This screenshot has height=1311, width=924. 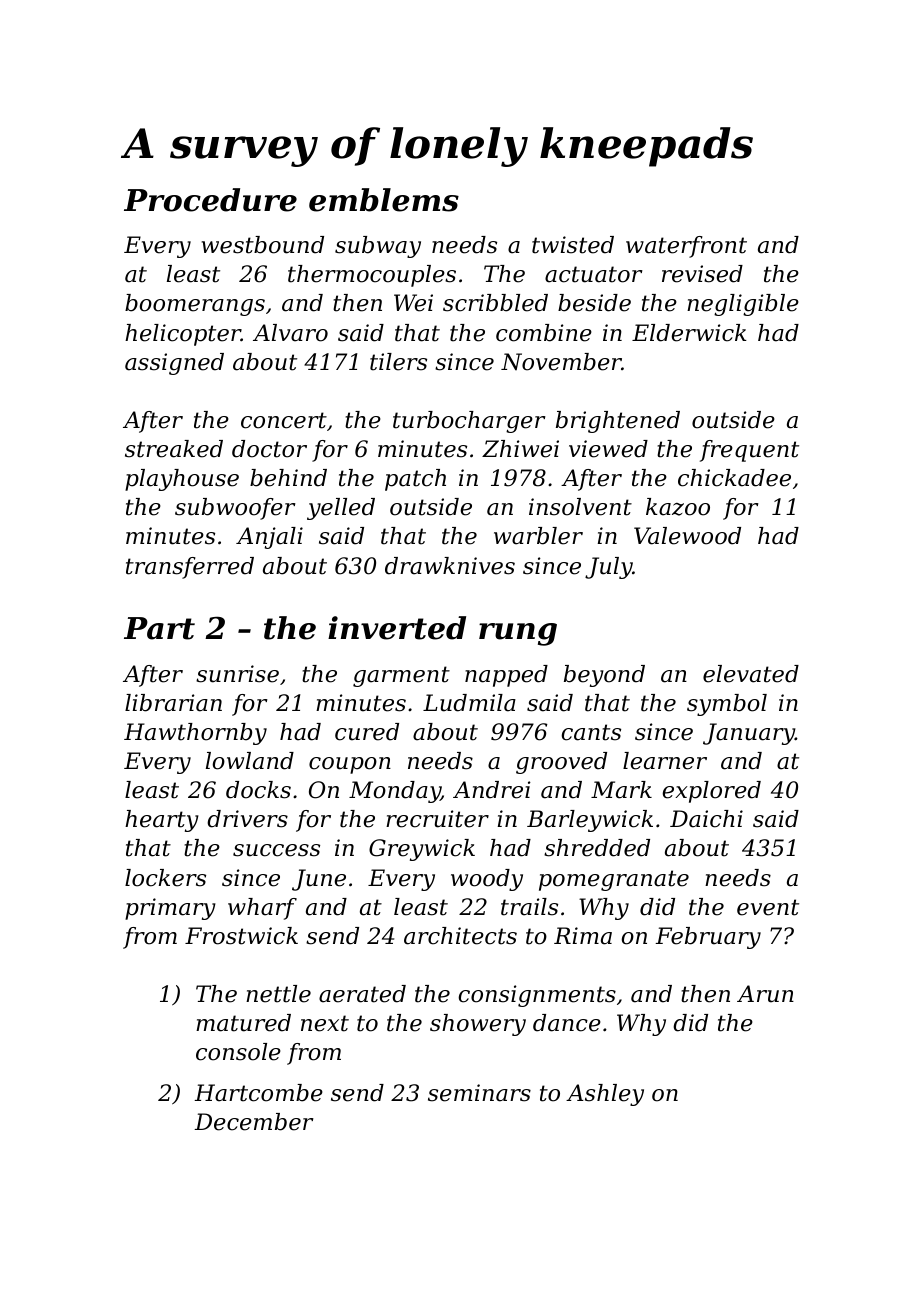 I want to click on Alvaro, so click(x=290, y=333).
